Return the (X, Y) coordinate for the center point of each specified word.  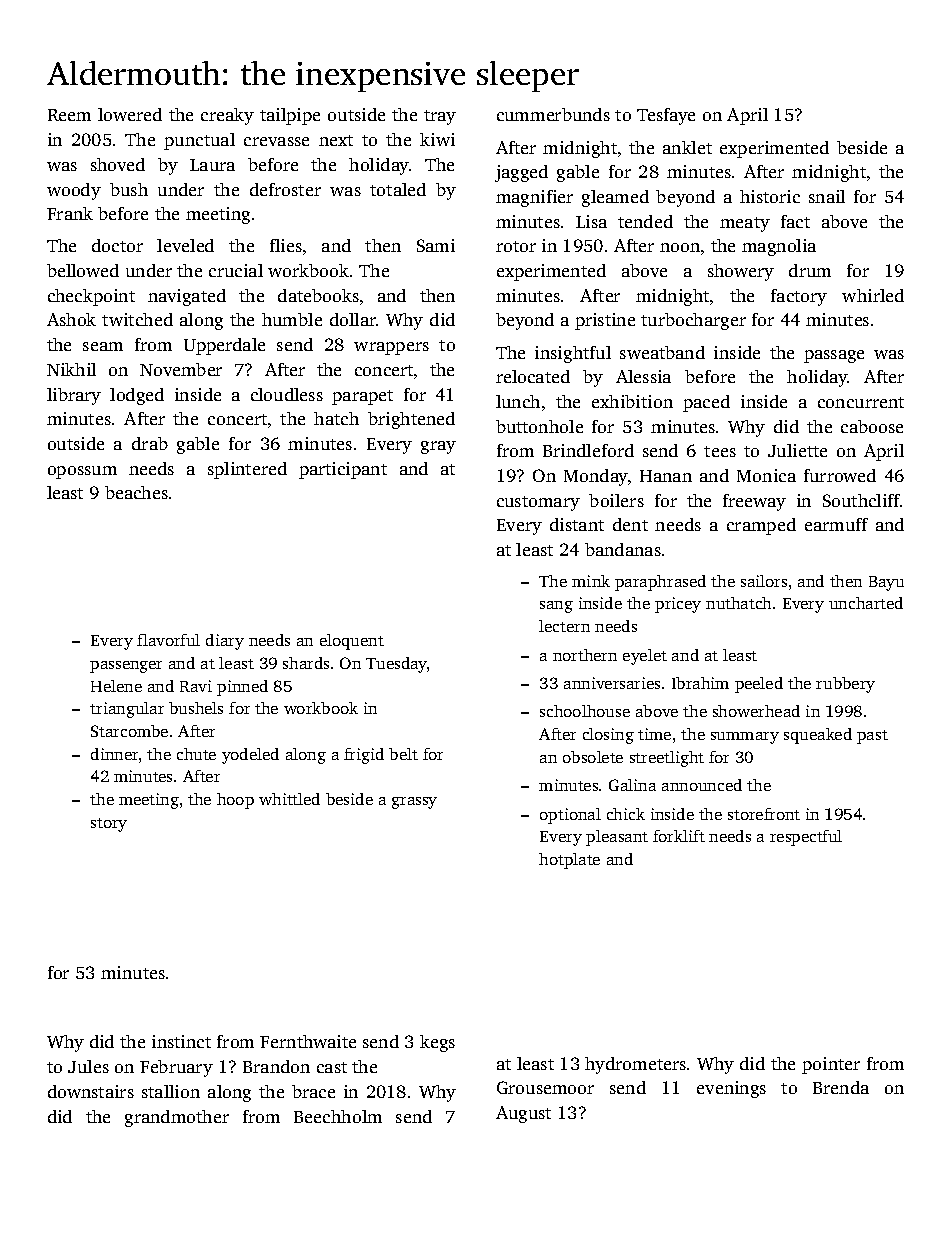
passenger (126, 667)
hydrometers (635, 1065)
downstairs (91, 1091)
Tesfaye (666, 116)
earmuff (836, 524)
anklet (687, 147)
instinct (181, 1041)
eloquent (352, 642)
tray (440, 117)
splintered (247, 470)
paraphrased (660, 583)
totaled (398, 189)
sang (556, 607)
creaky (227, 116)
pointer (831, 1065)
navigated (187, 297)
